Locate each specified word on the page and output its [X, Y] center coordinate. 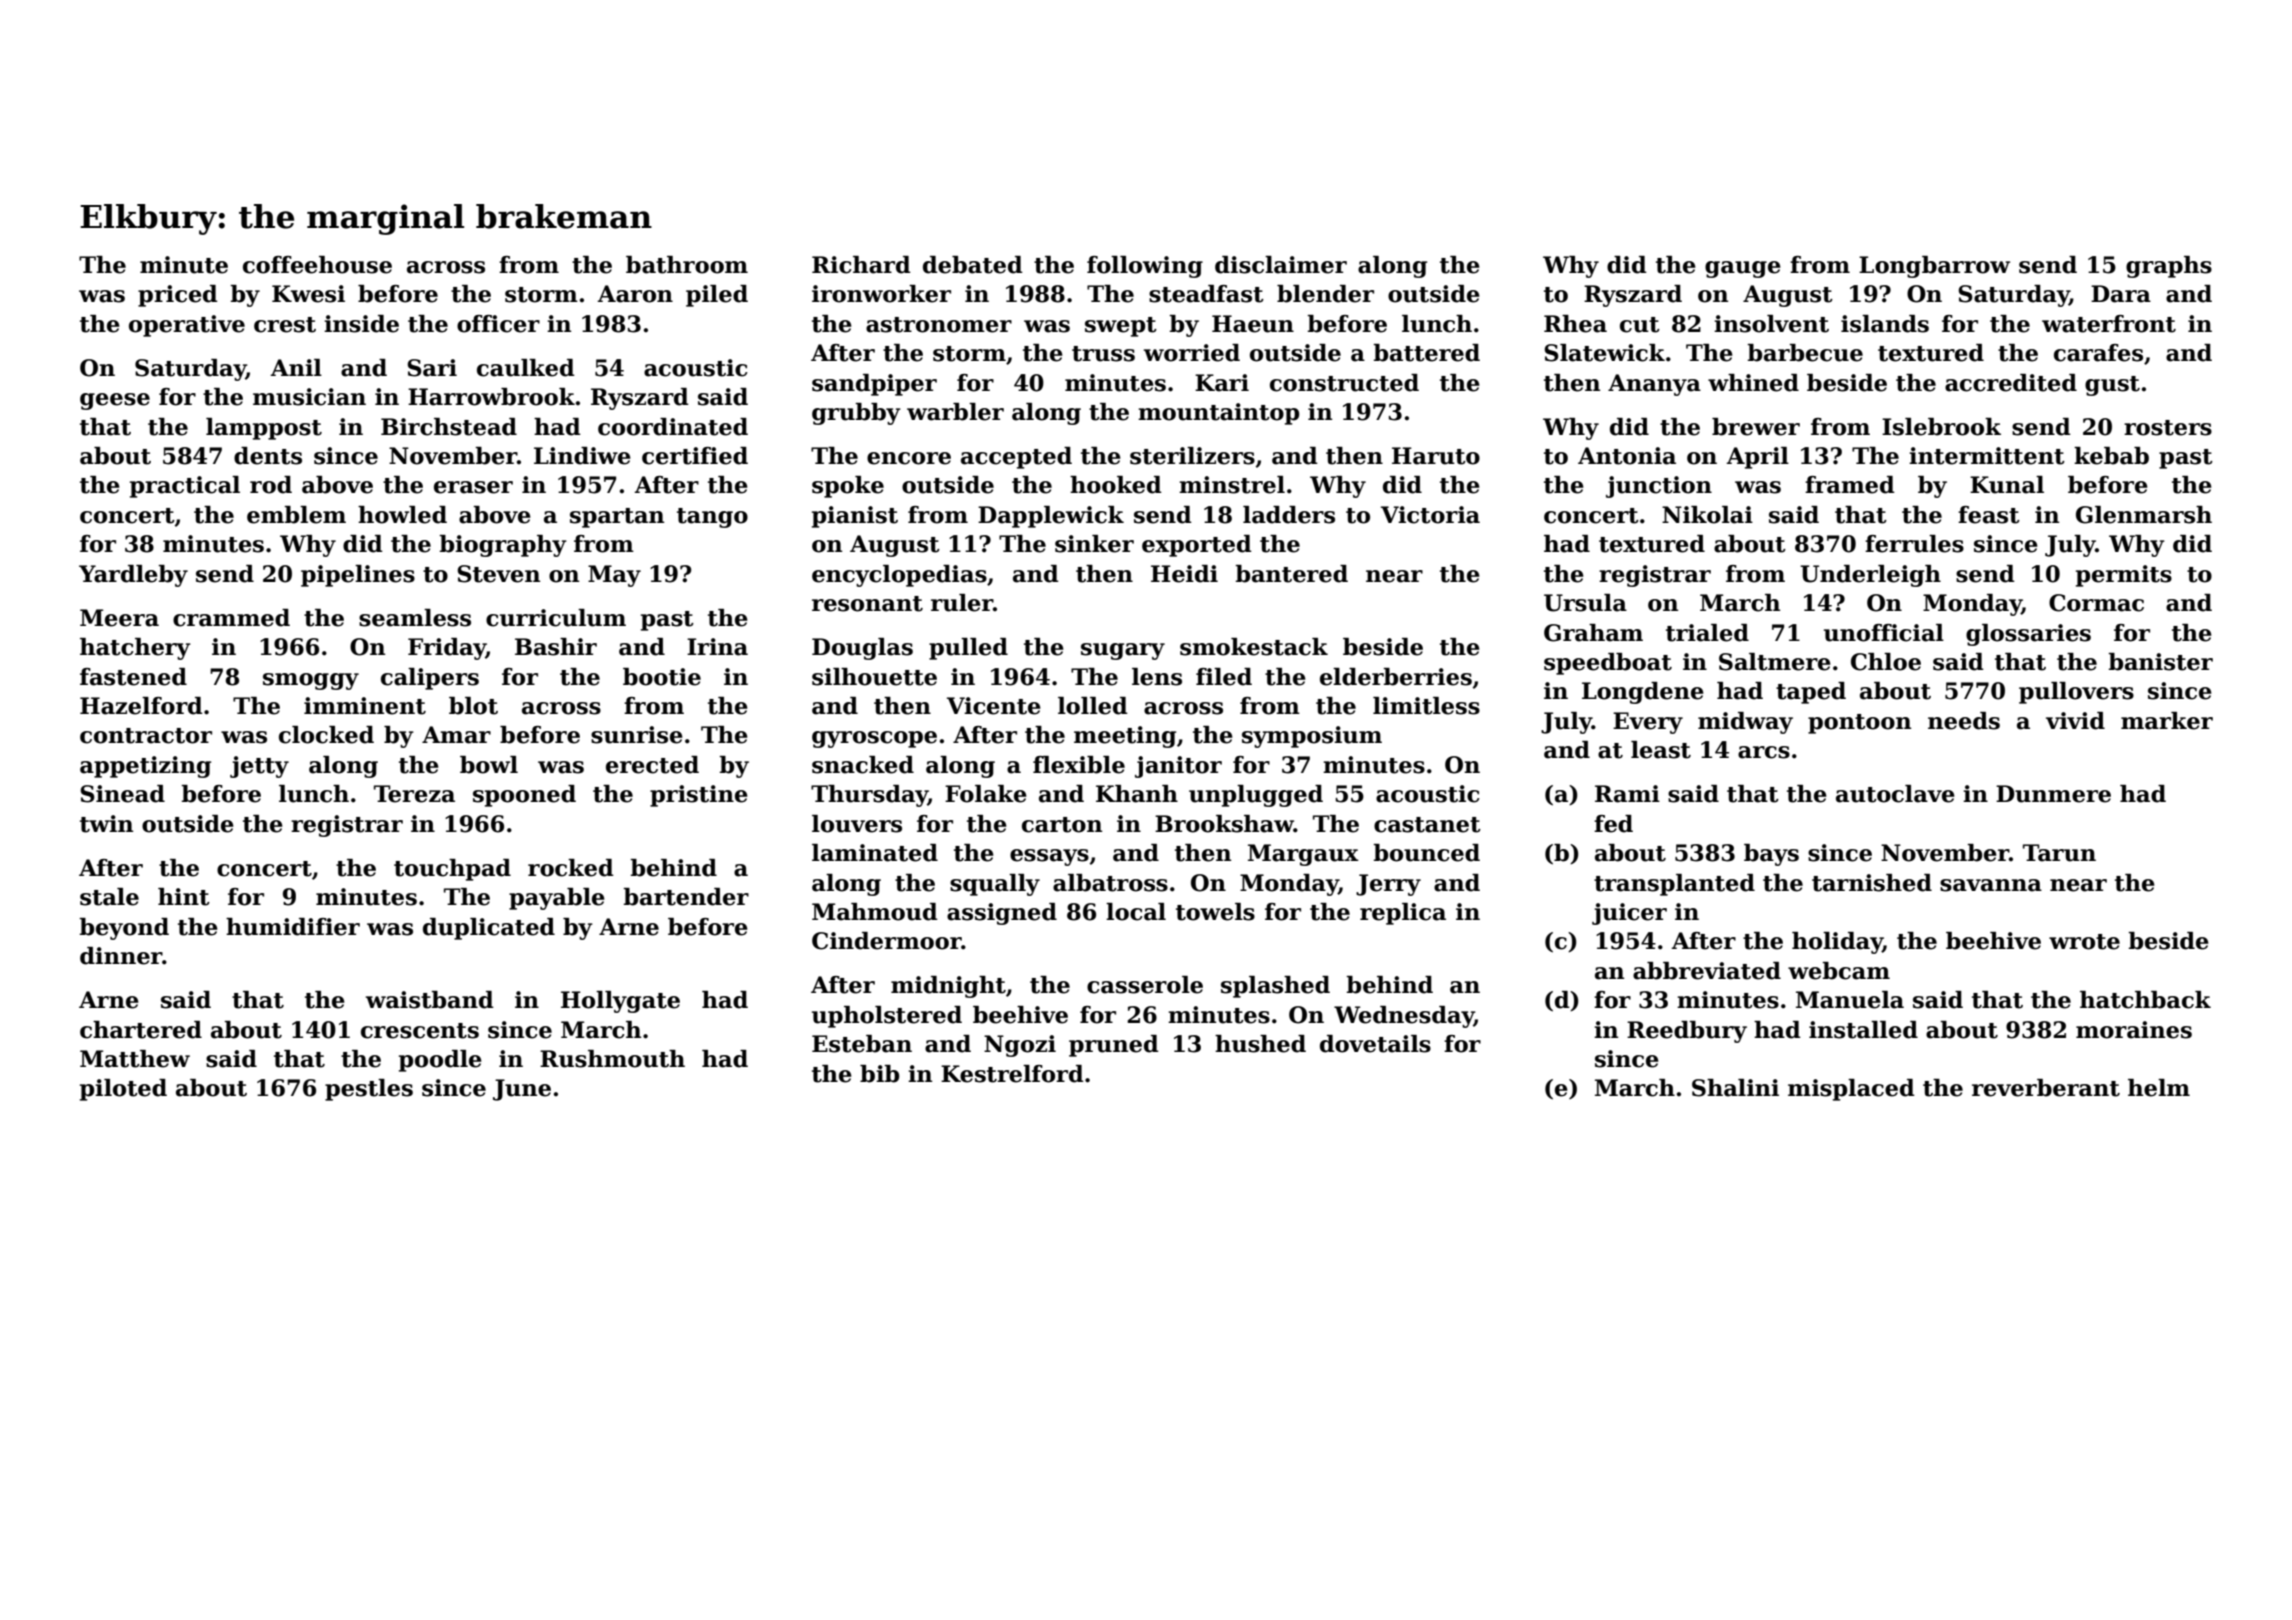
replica [1403, 914]
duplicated [489, 929]
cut [1640, 325]
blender [1325, 294]
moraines [2134, 1030]
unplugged [1256, 796]
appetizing [145, 767]
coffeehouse [317, 265]
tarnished [1872, 883]
